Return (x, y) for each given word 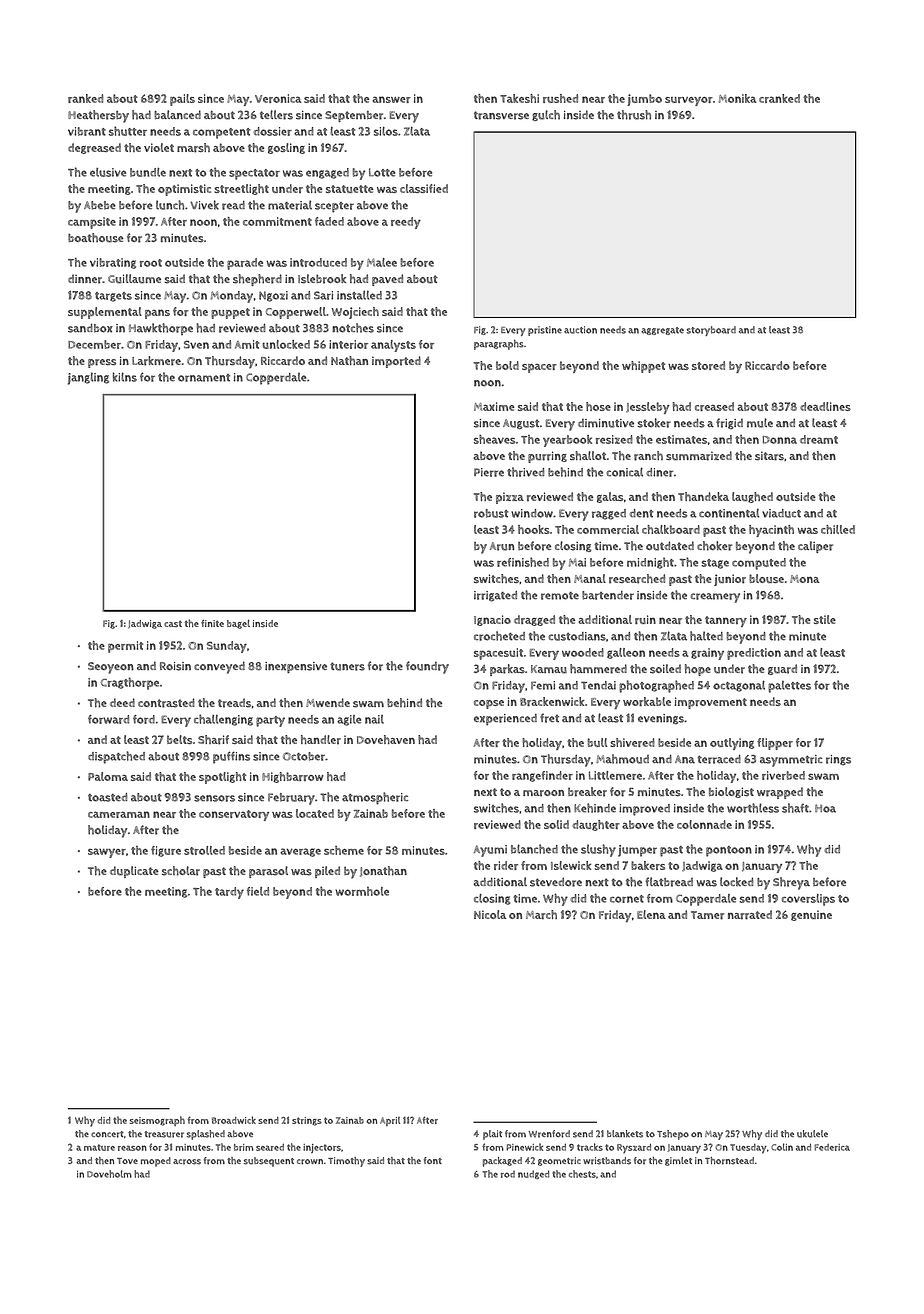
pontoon (729, 851)
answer (391, 99)
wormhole (362, 891)
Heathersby (98, 116)
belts (180, 739)
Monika (738, 98)
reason (132, 1148)
